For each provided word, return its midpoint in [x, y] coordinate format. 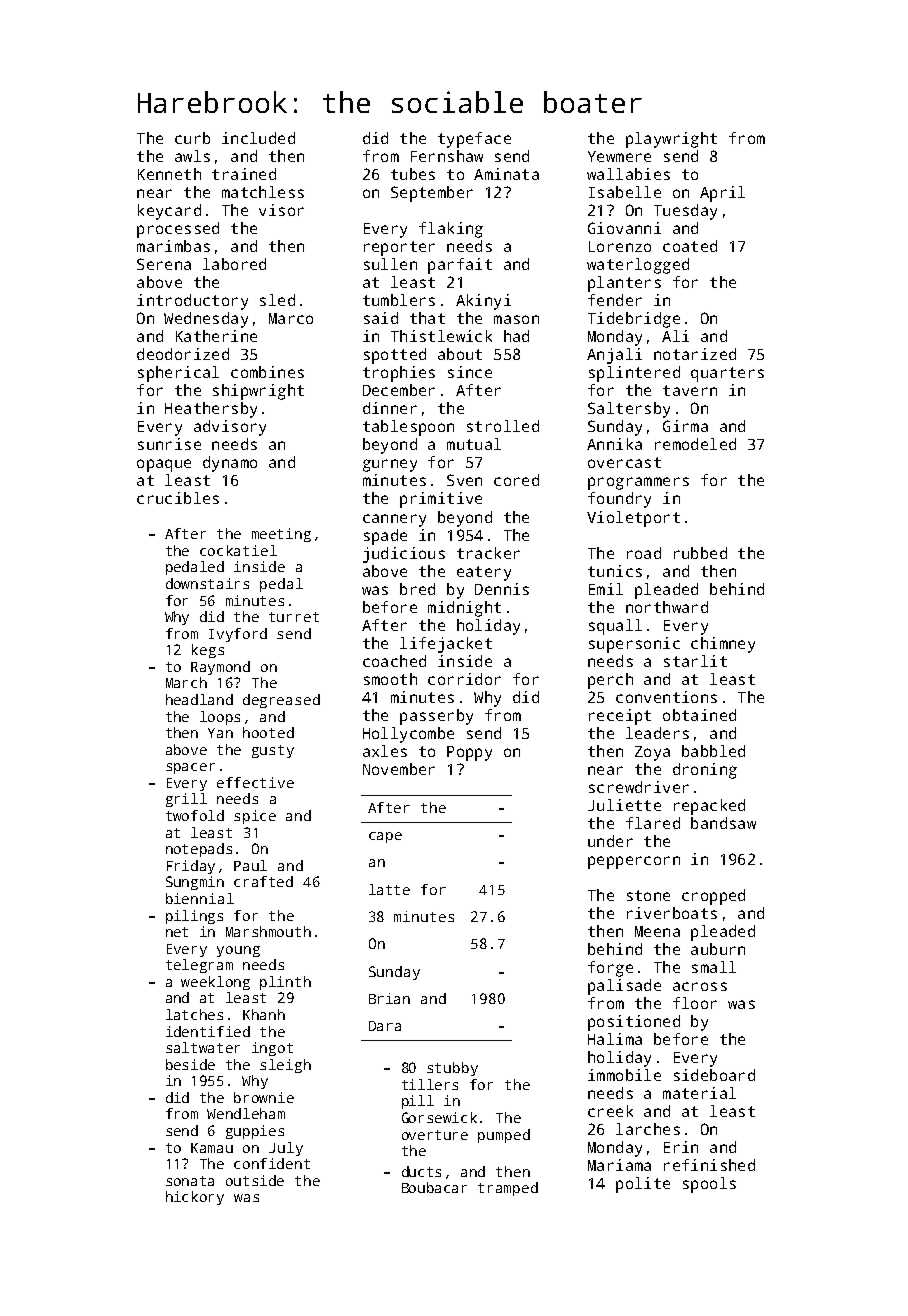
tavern [690, 390]
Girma [685, 426]
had [516, 336]
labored [234, 264]
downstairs [207, 583]
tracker [488, 553]
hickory [195, 1198]
